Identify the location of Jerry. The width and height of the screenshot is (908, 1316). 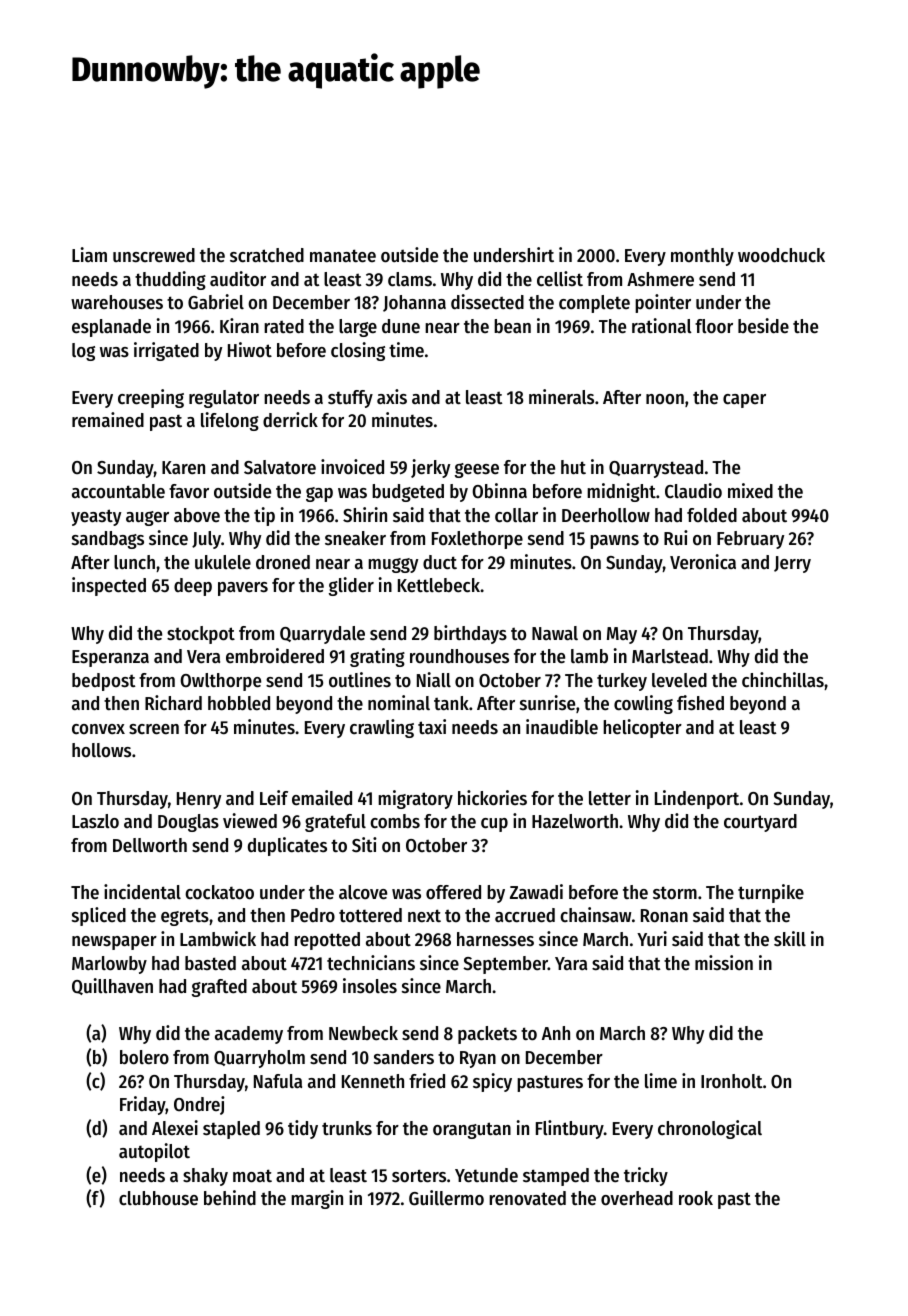
(792, 564).
